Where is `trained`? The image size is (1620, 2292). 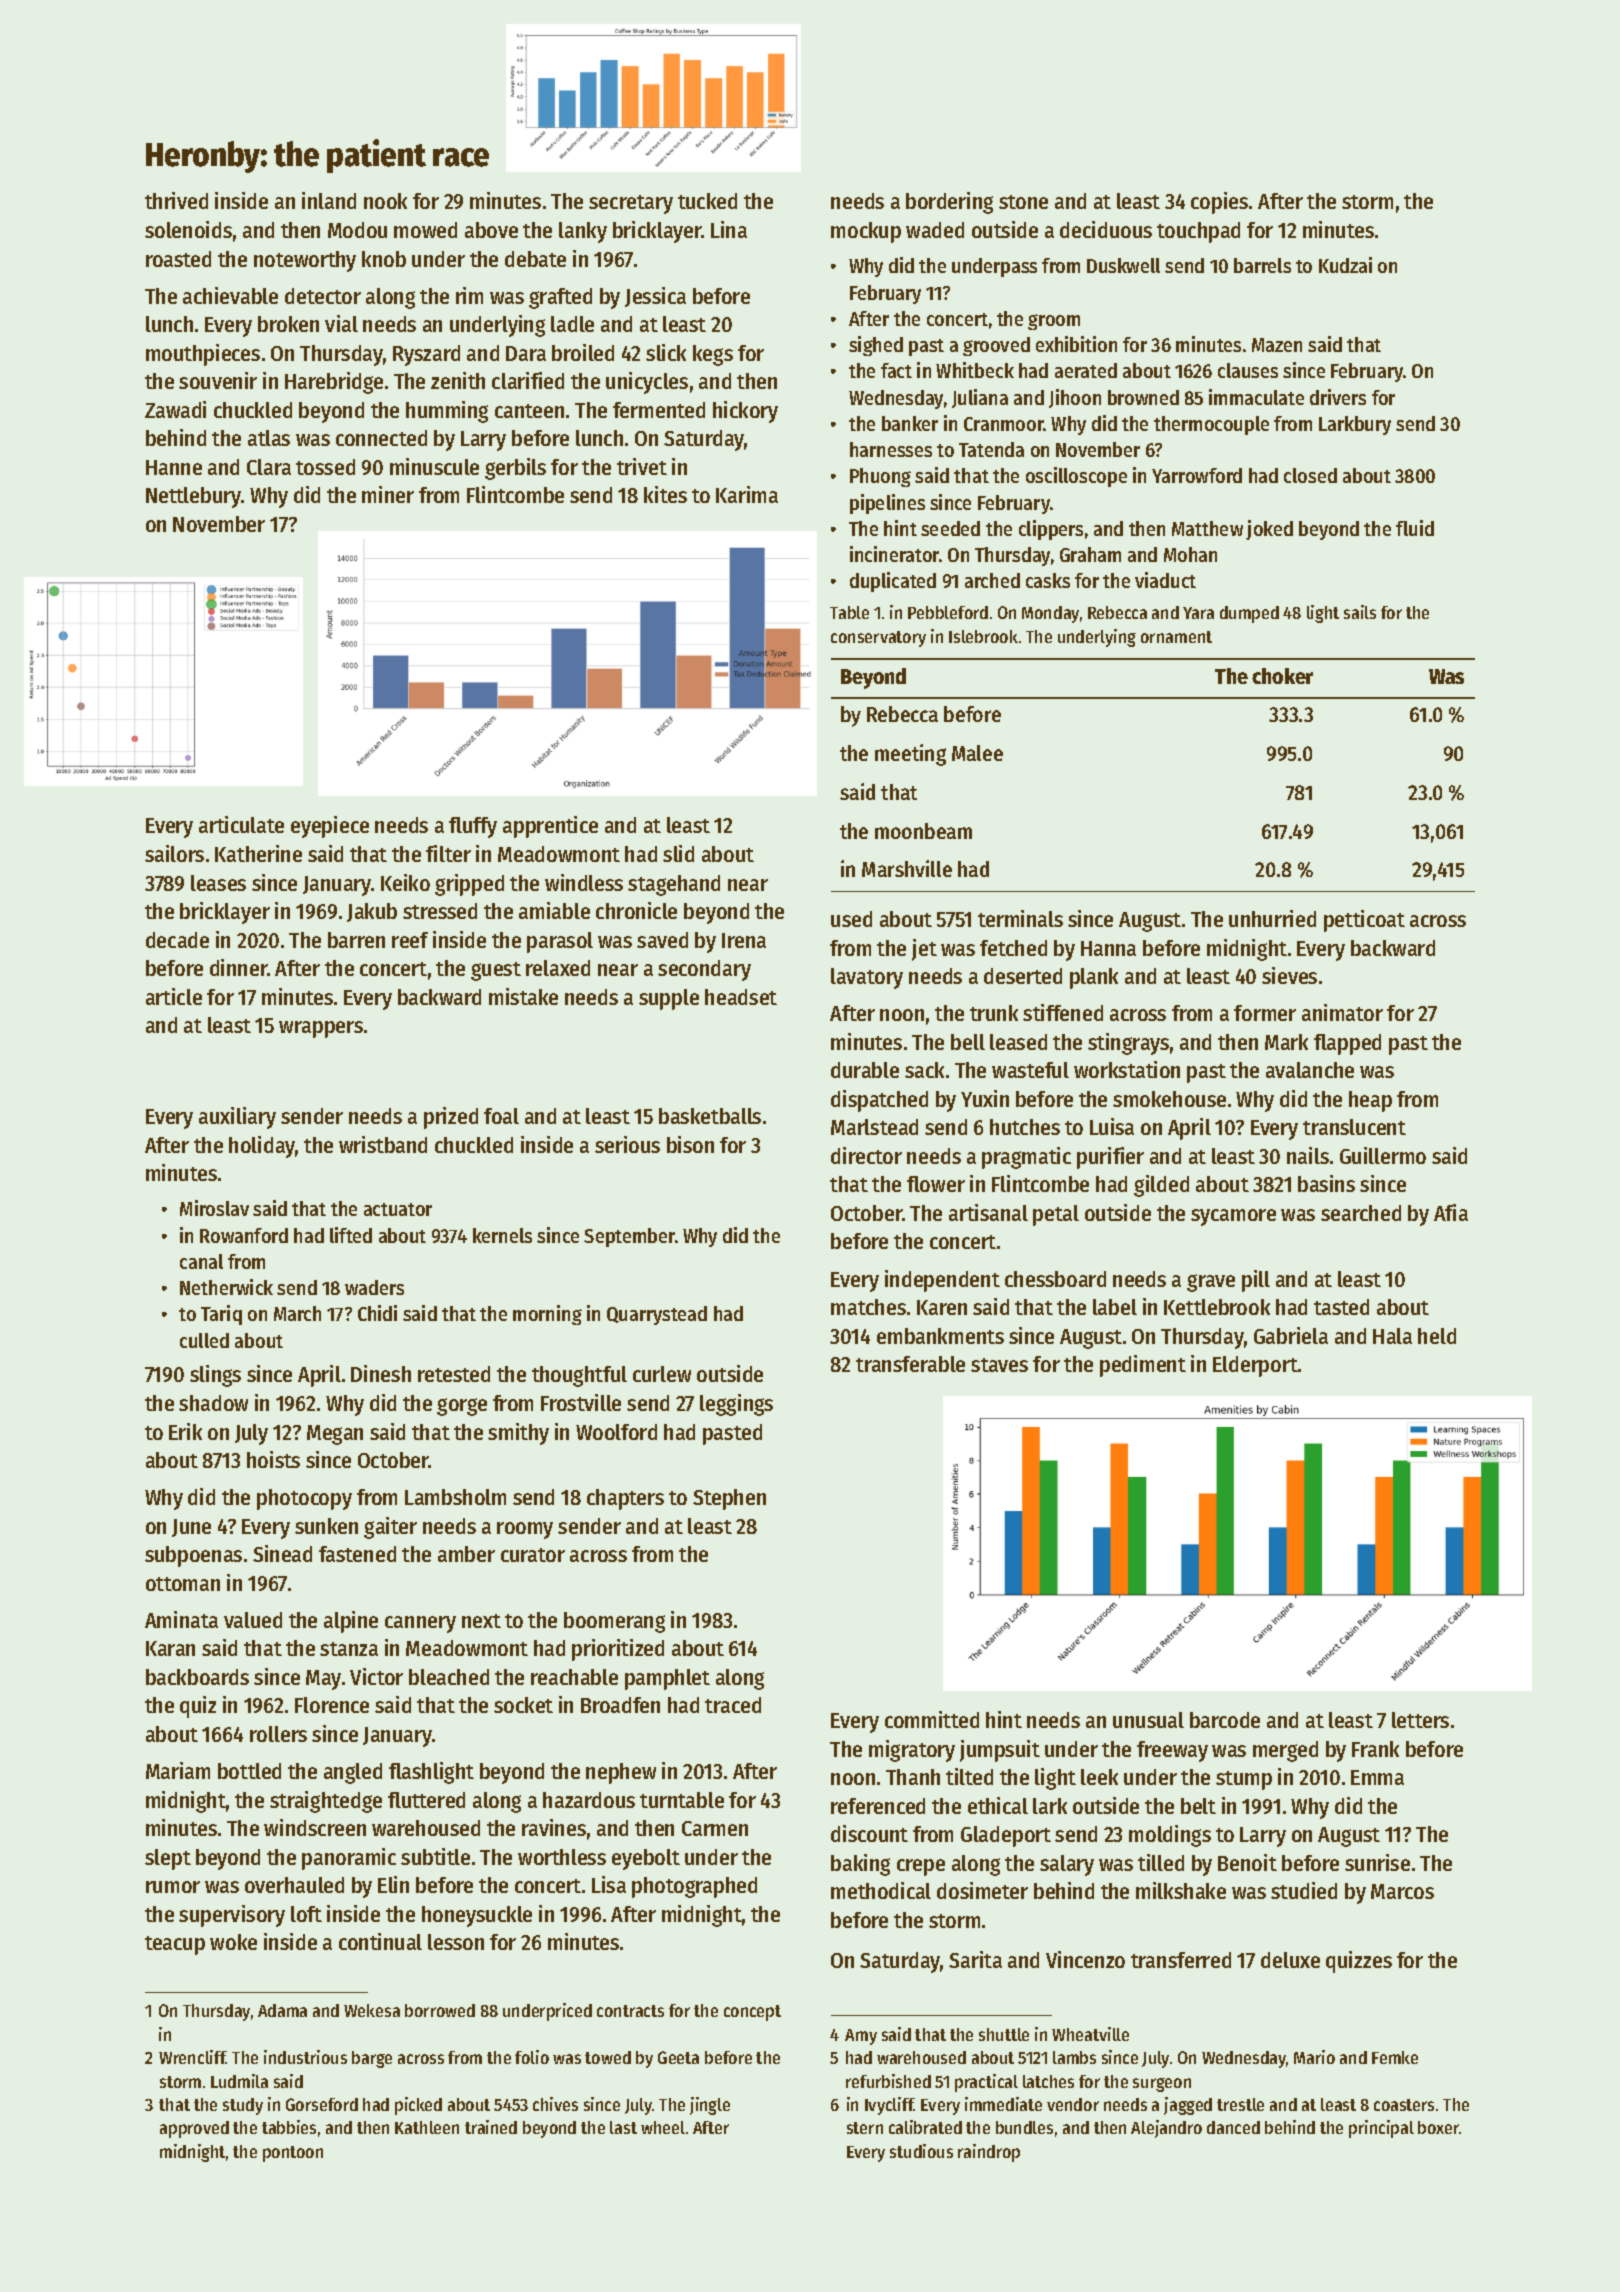
trained is located at coordinates (491, 2127).
